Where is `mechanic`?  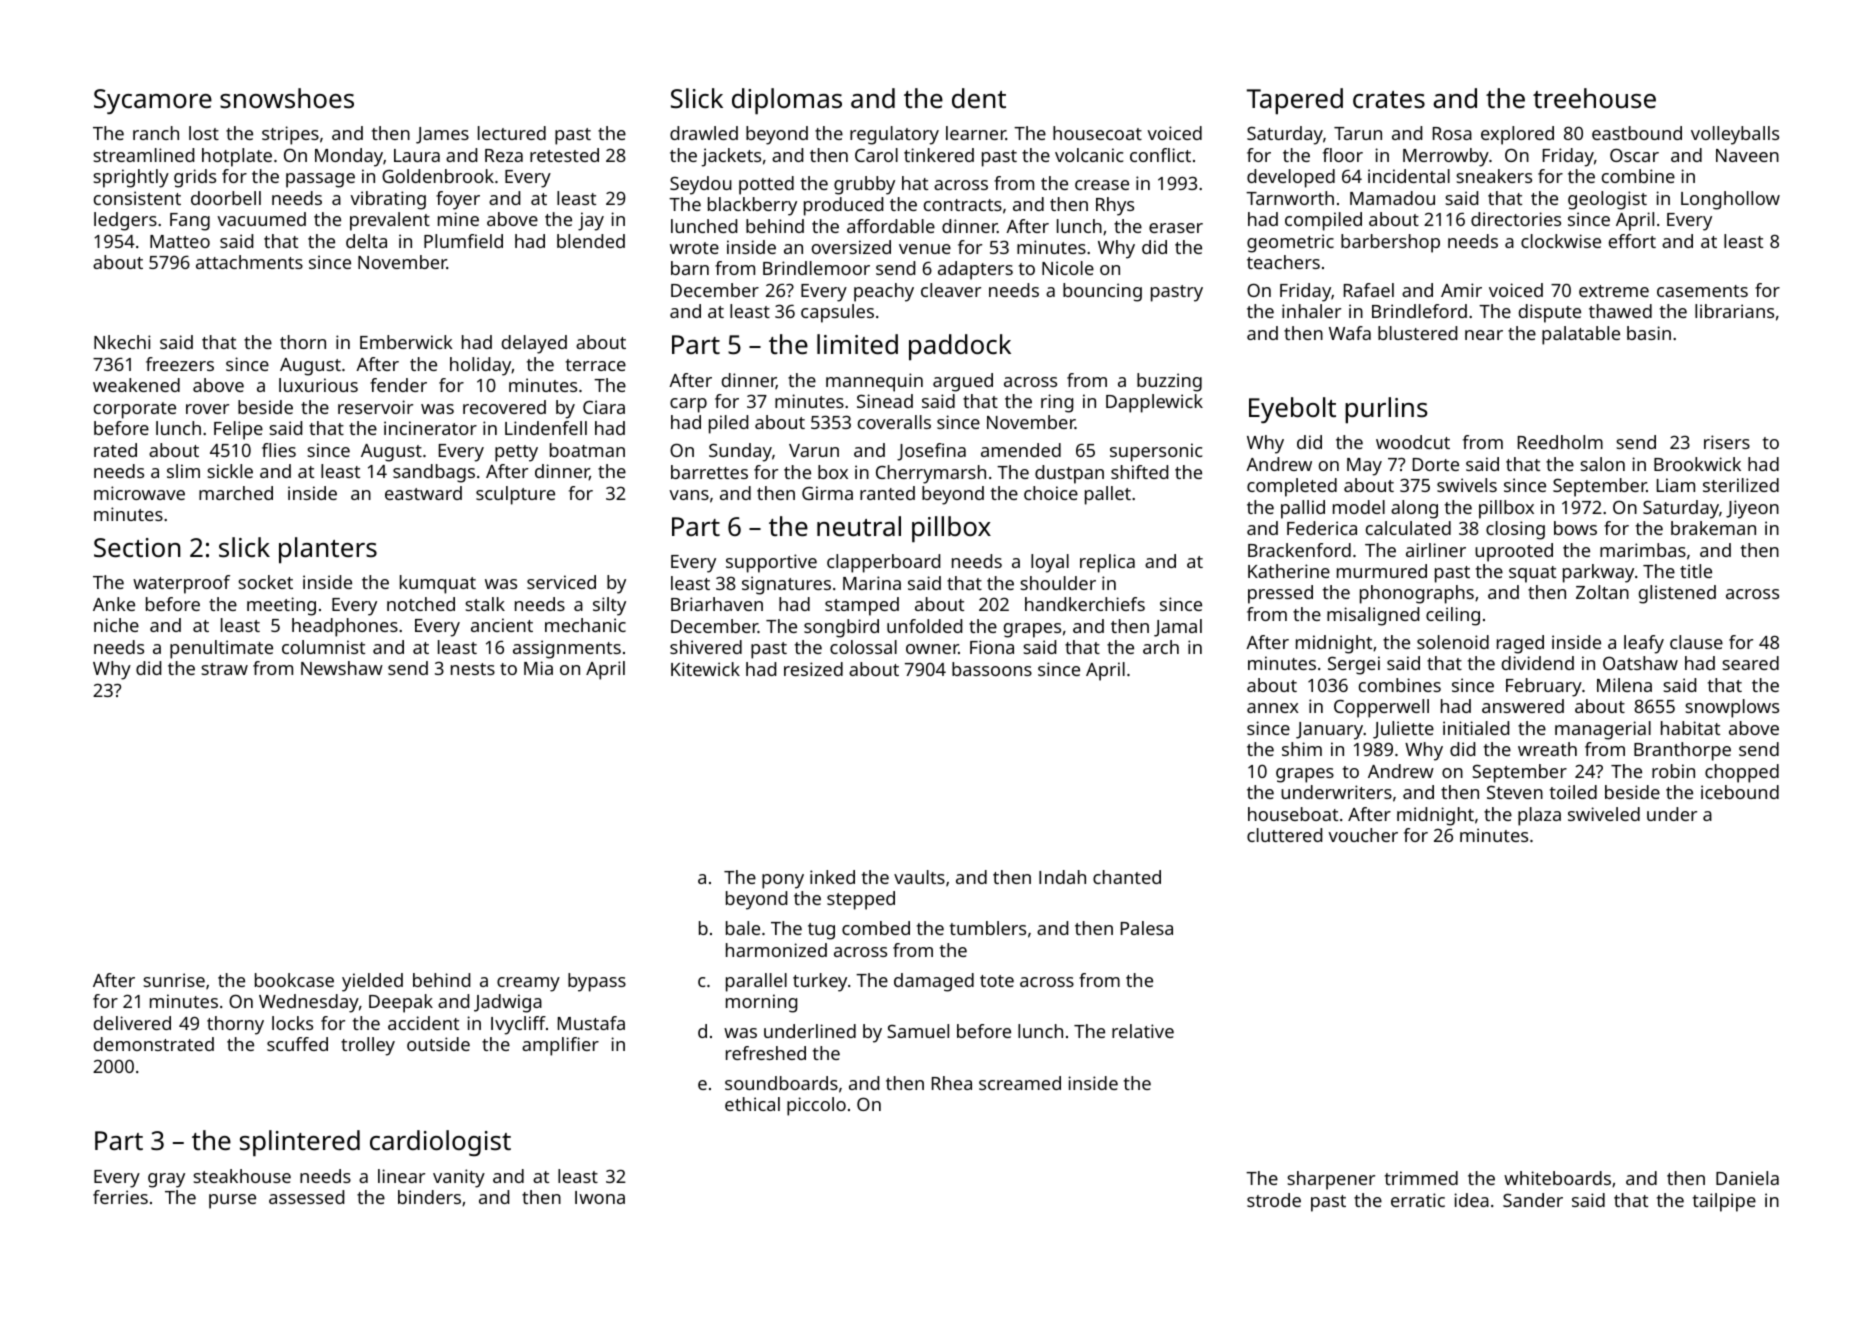
mechanic is located at coordinates (585, 625).
